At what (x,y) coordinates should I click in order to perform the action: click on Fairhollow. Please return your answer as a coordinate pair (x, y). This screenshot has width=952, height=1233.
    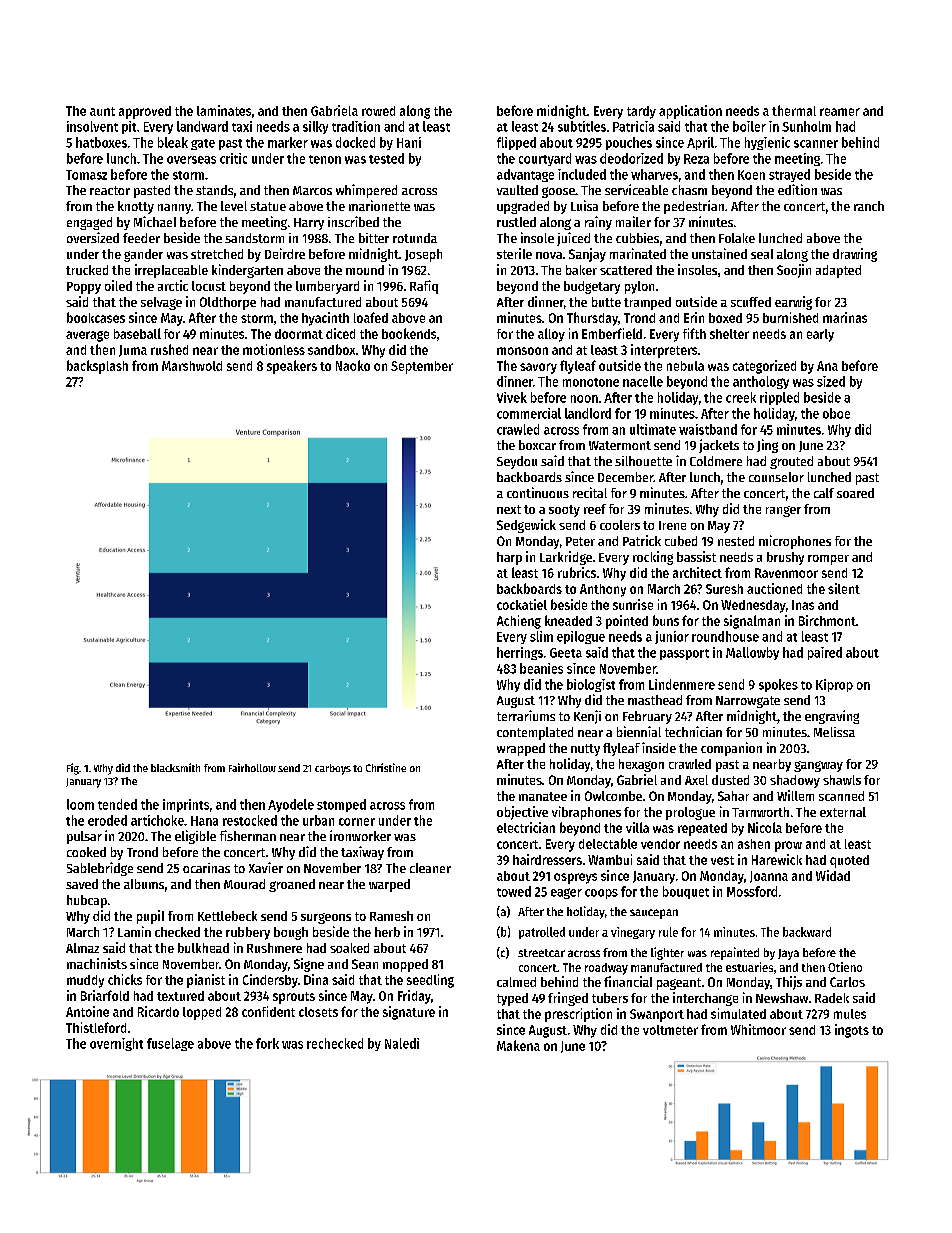
    Looking at the image, I should click on (252, 767).
